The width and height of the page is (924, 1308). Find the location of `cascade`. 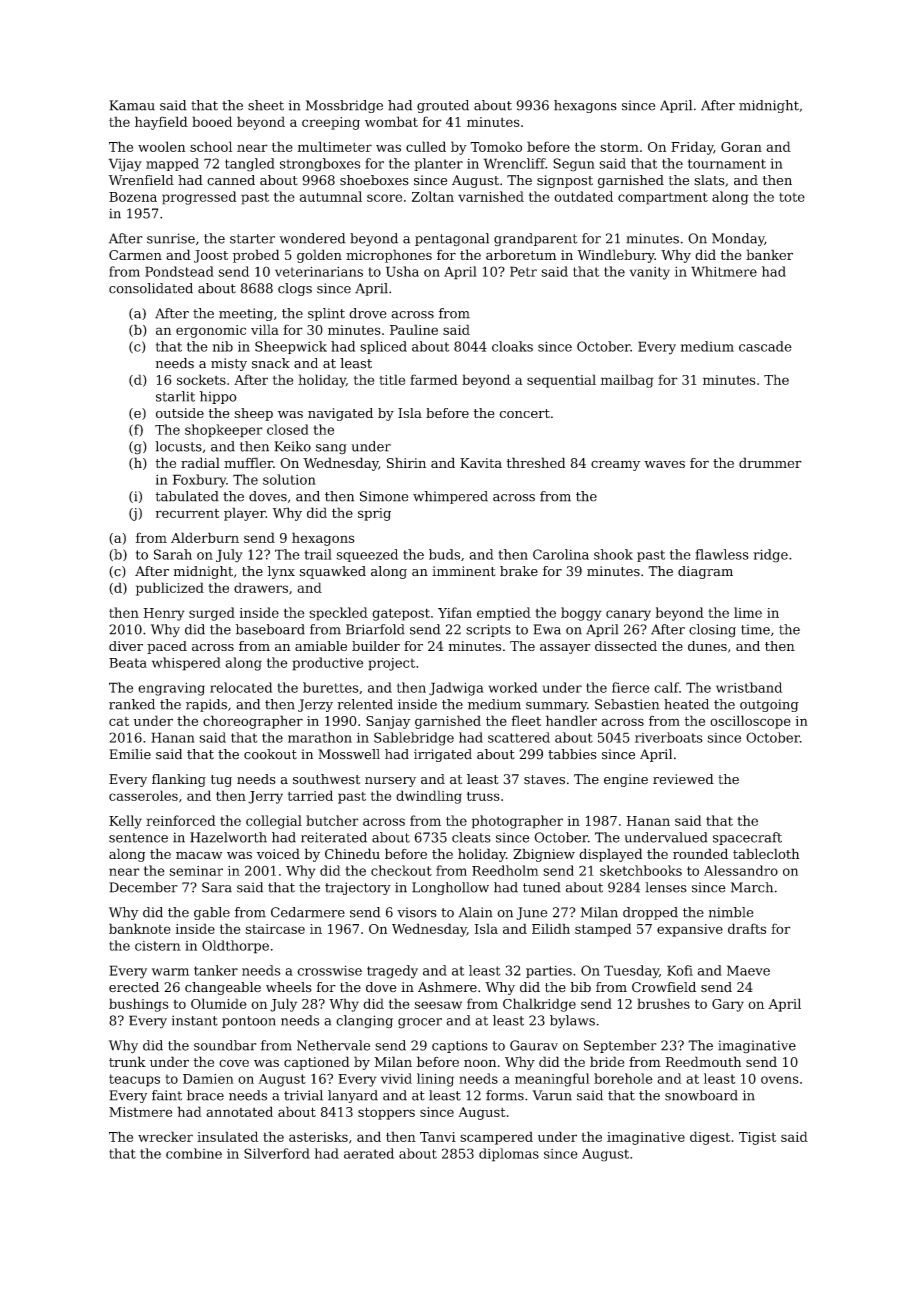

cascade is located at coordinates (765, 346).
